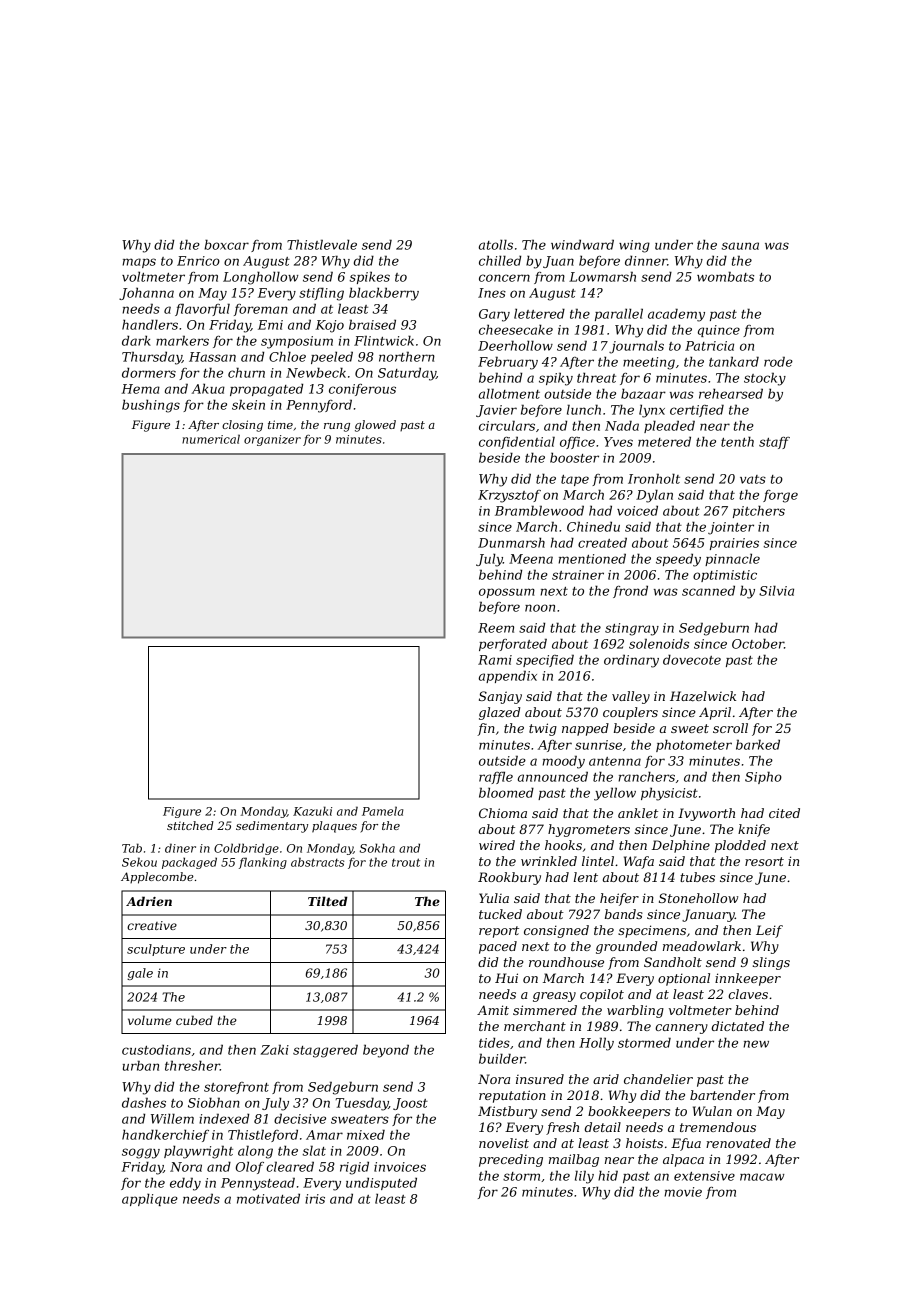 Image resolution: width=924 pixels, height=1308 pixels. I want to click on atolls, so click(496, 244).
